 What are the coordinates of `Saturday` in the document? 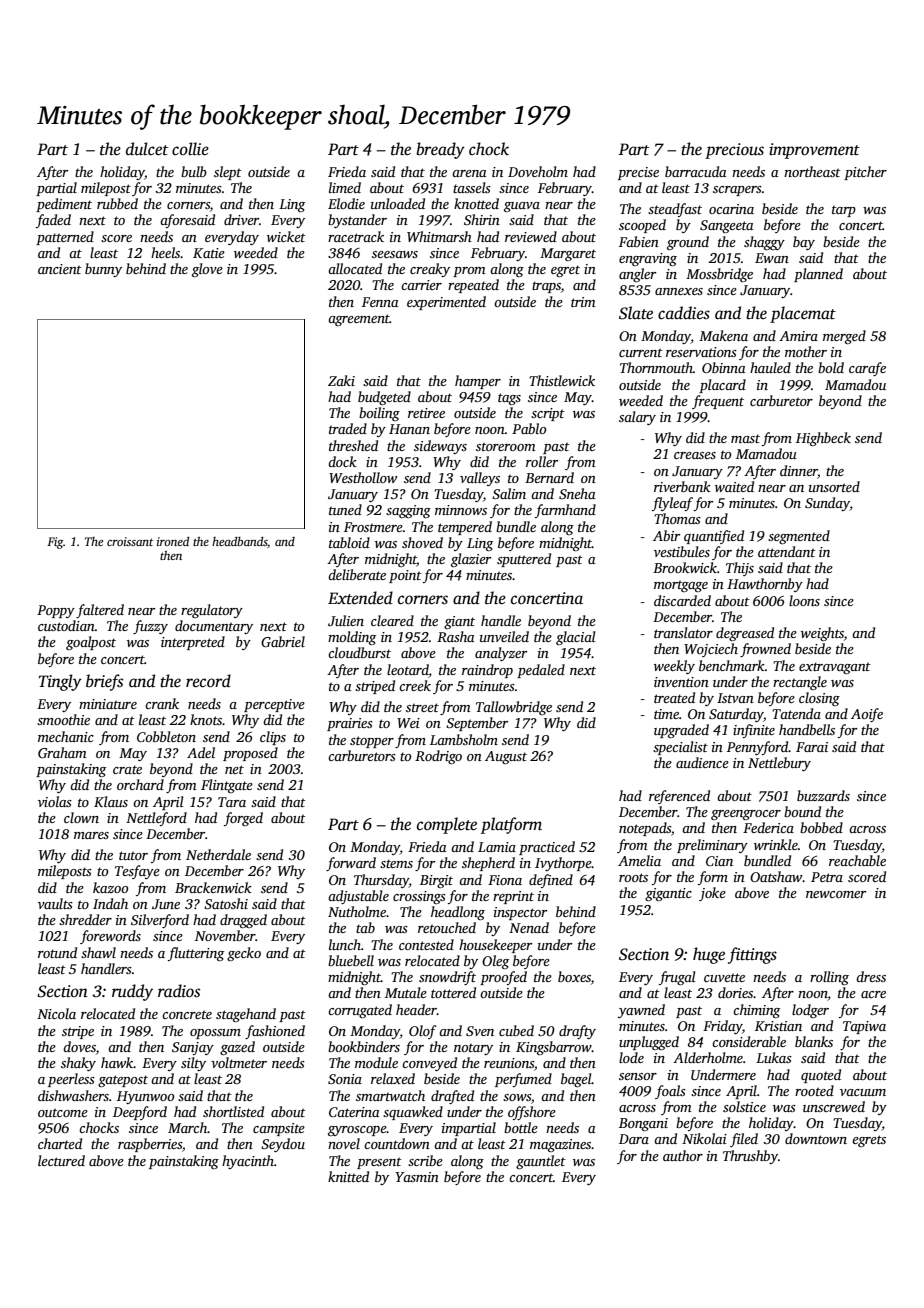 It's located at (736, 715).
